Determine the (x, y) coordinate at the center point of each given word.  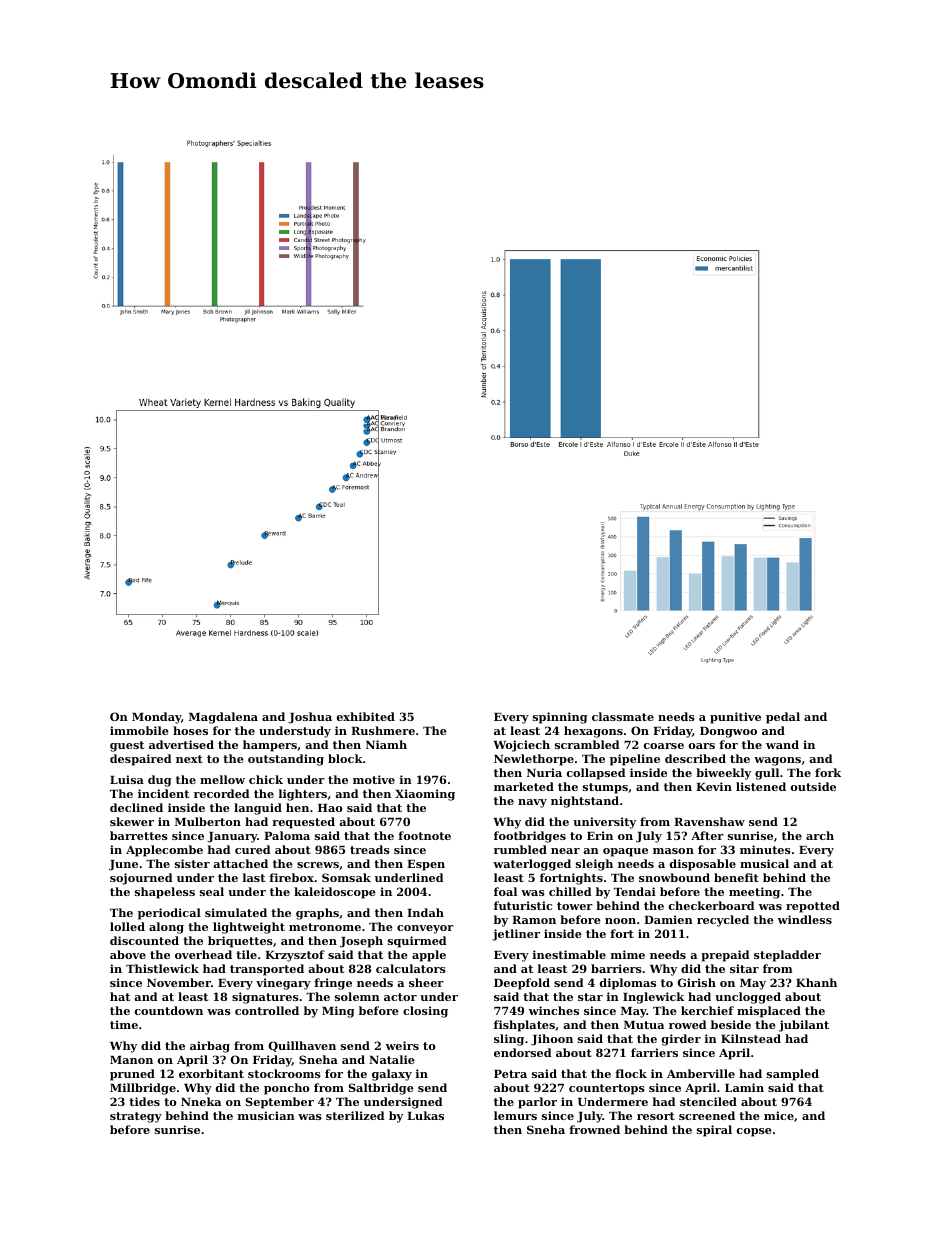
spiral (714, 1131)
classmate (623, 716)
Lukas (425, 1115)
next (189, 759)
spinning (560, 718)
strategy (136, 1117)
